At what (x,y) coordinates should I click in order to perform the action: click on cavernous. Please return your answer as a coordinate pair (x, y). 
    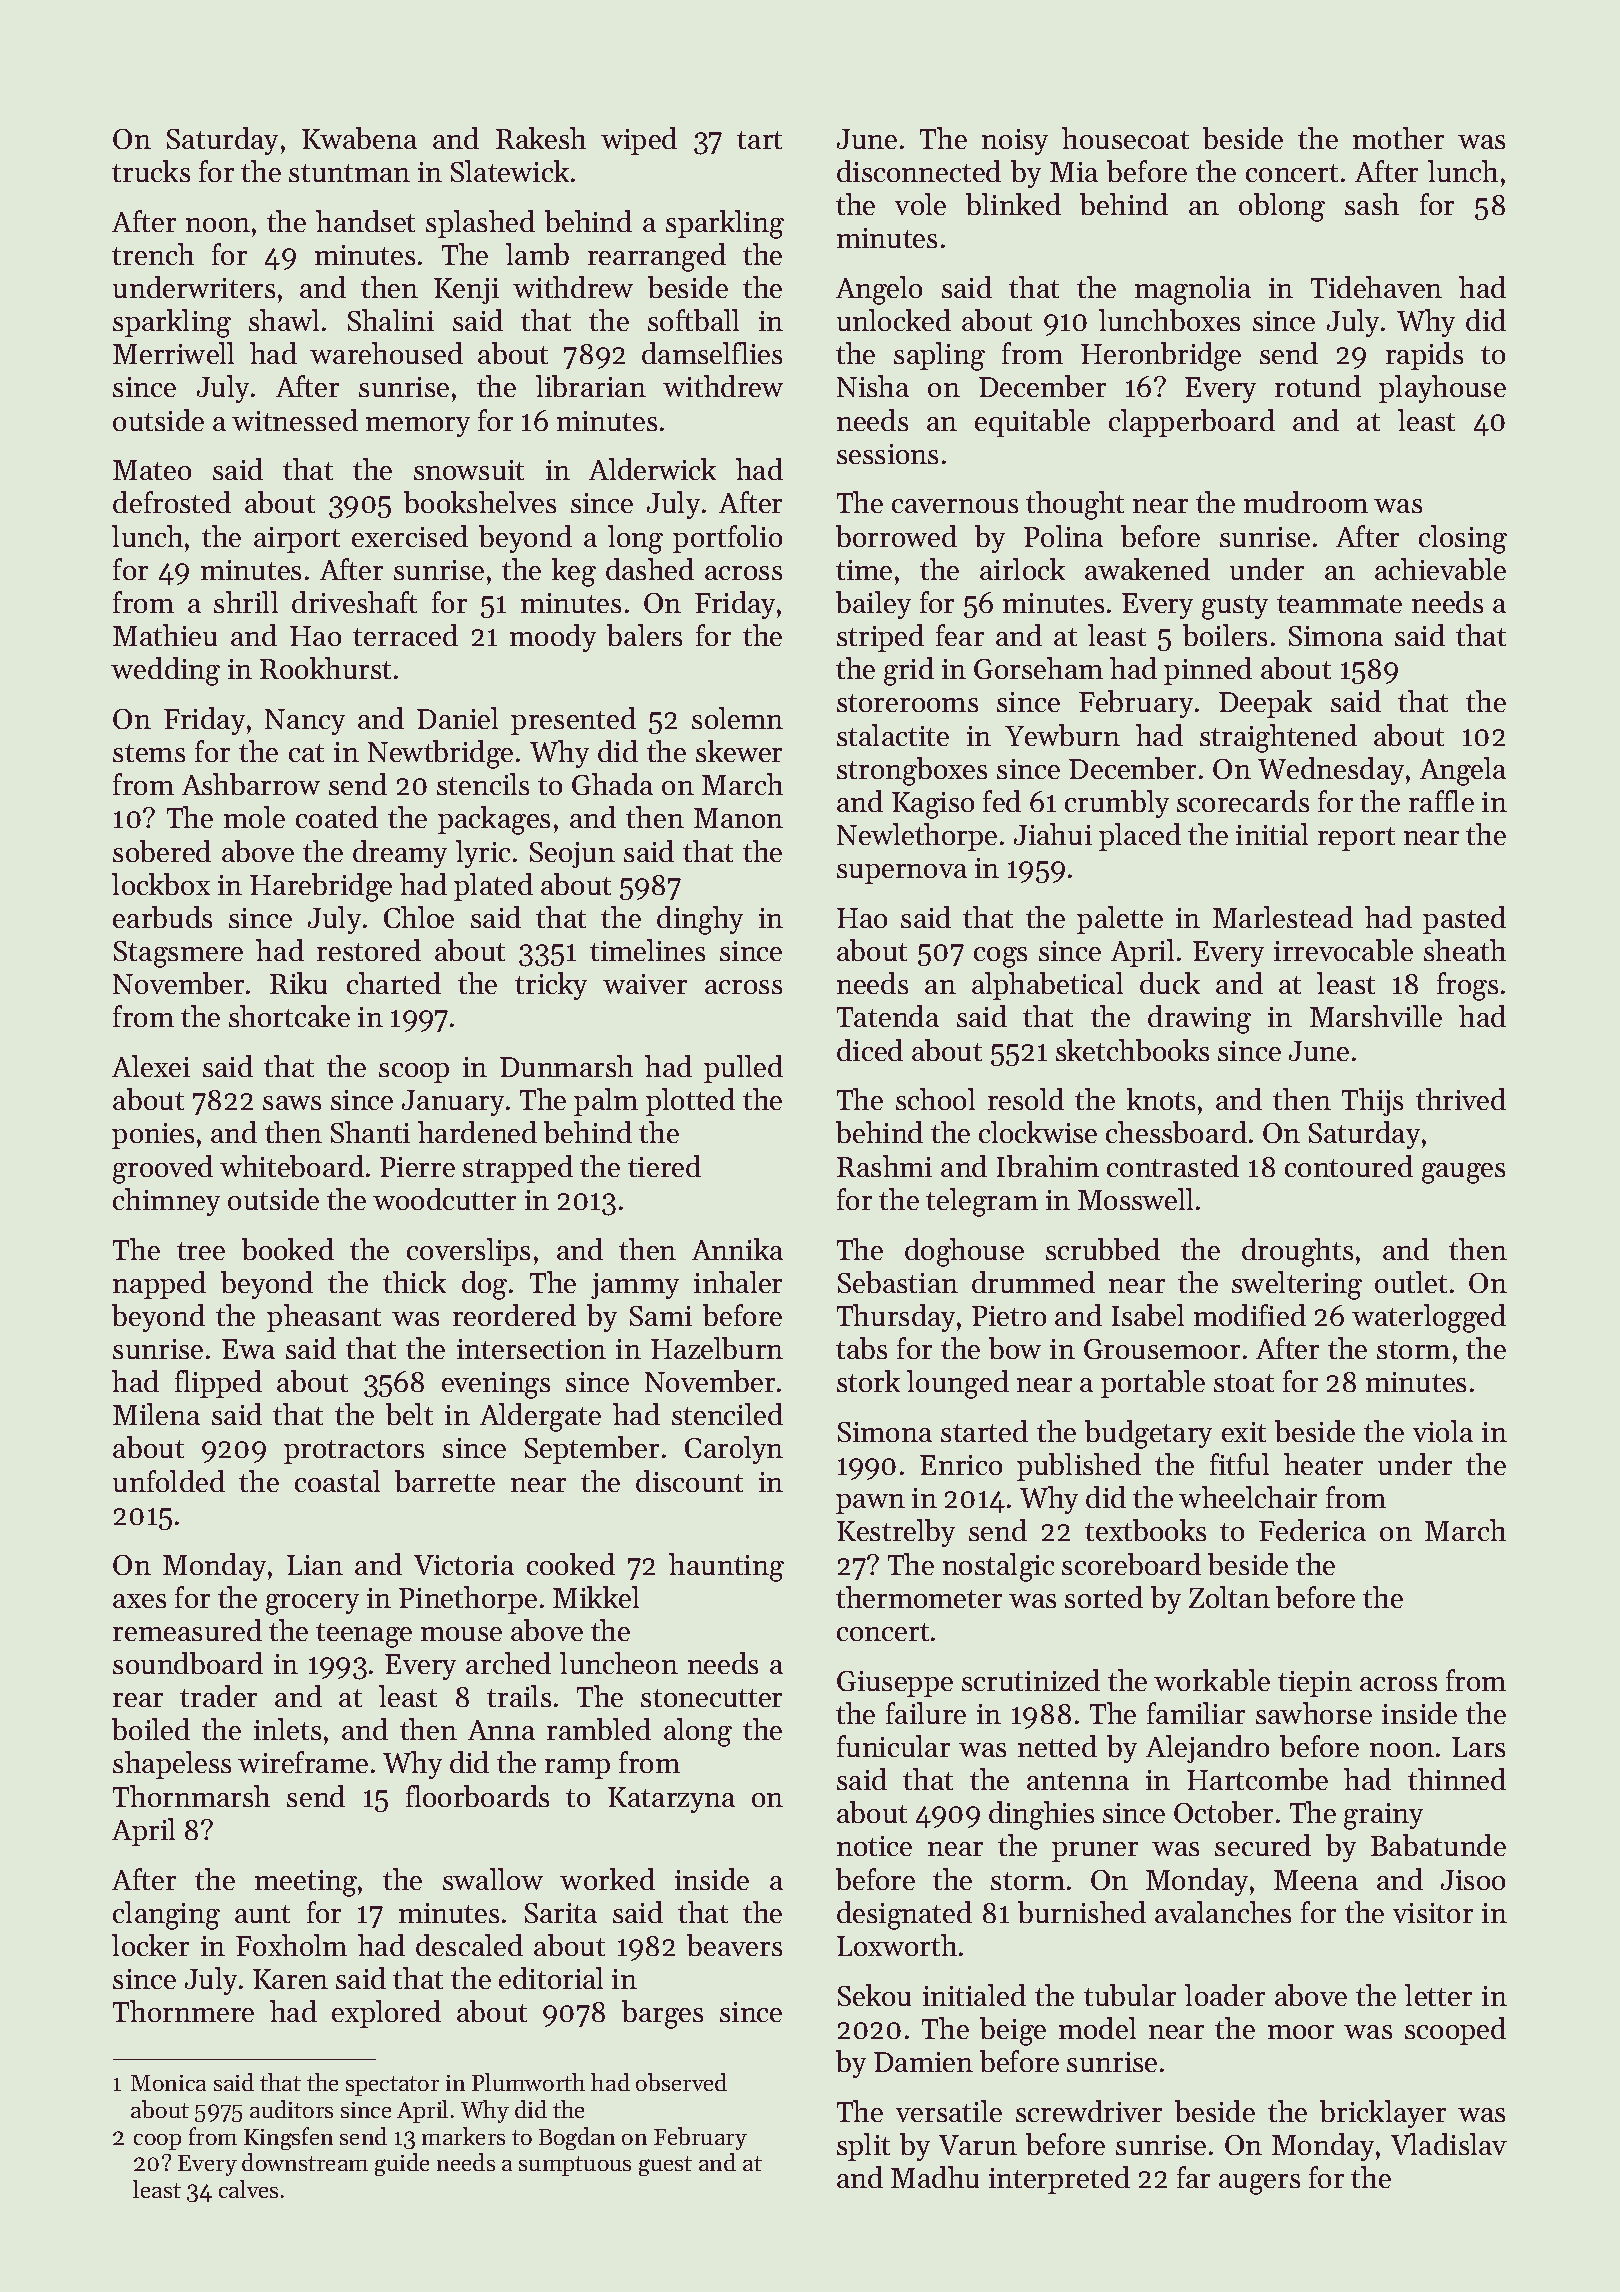
    Looking at the image, I should click on (955, 506).
